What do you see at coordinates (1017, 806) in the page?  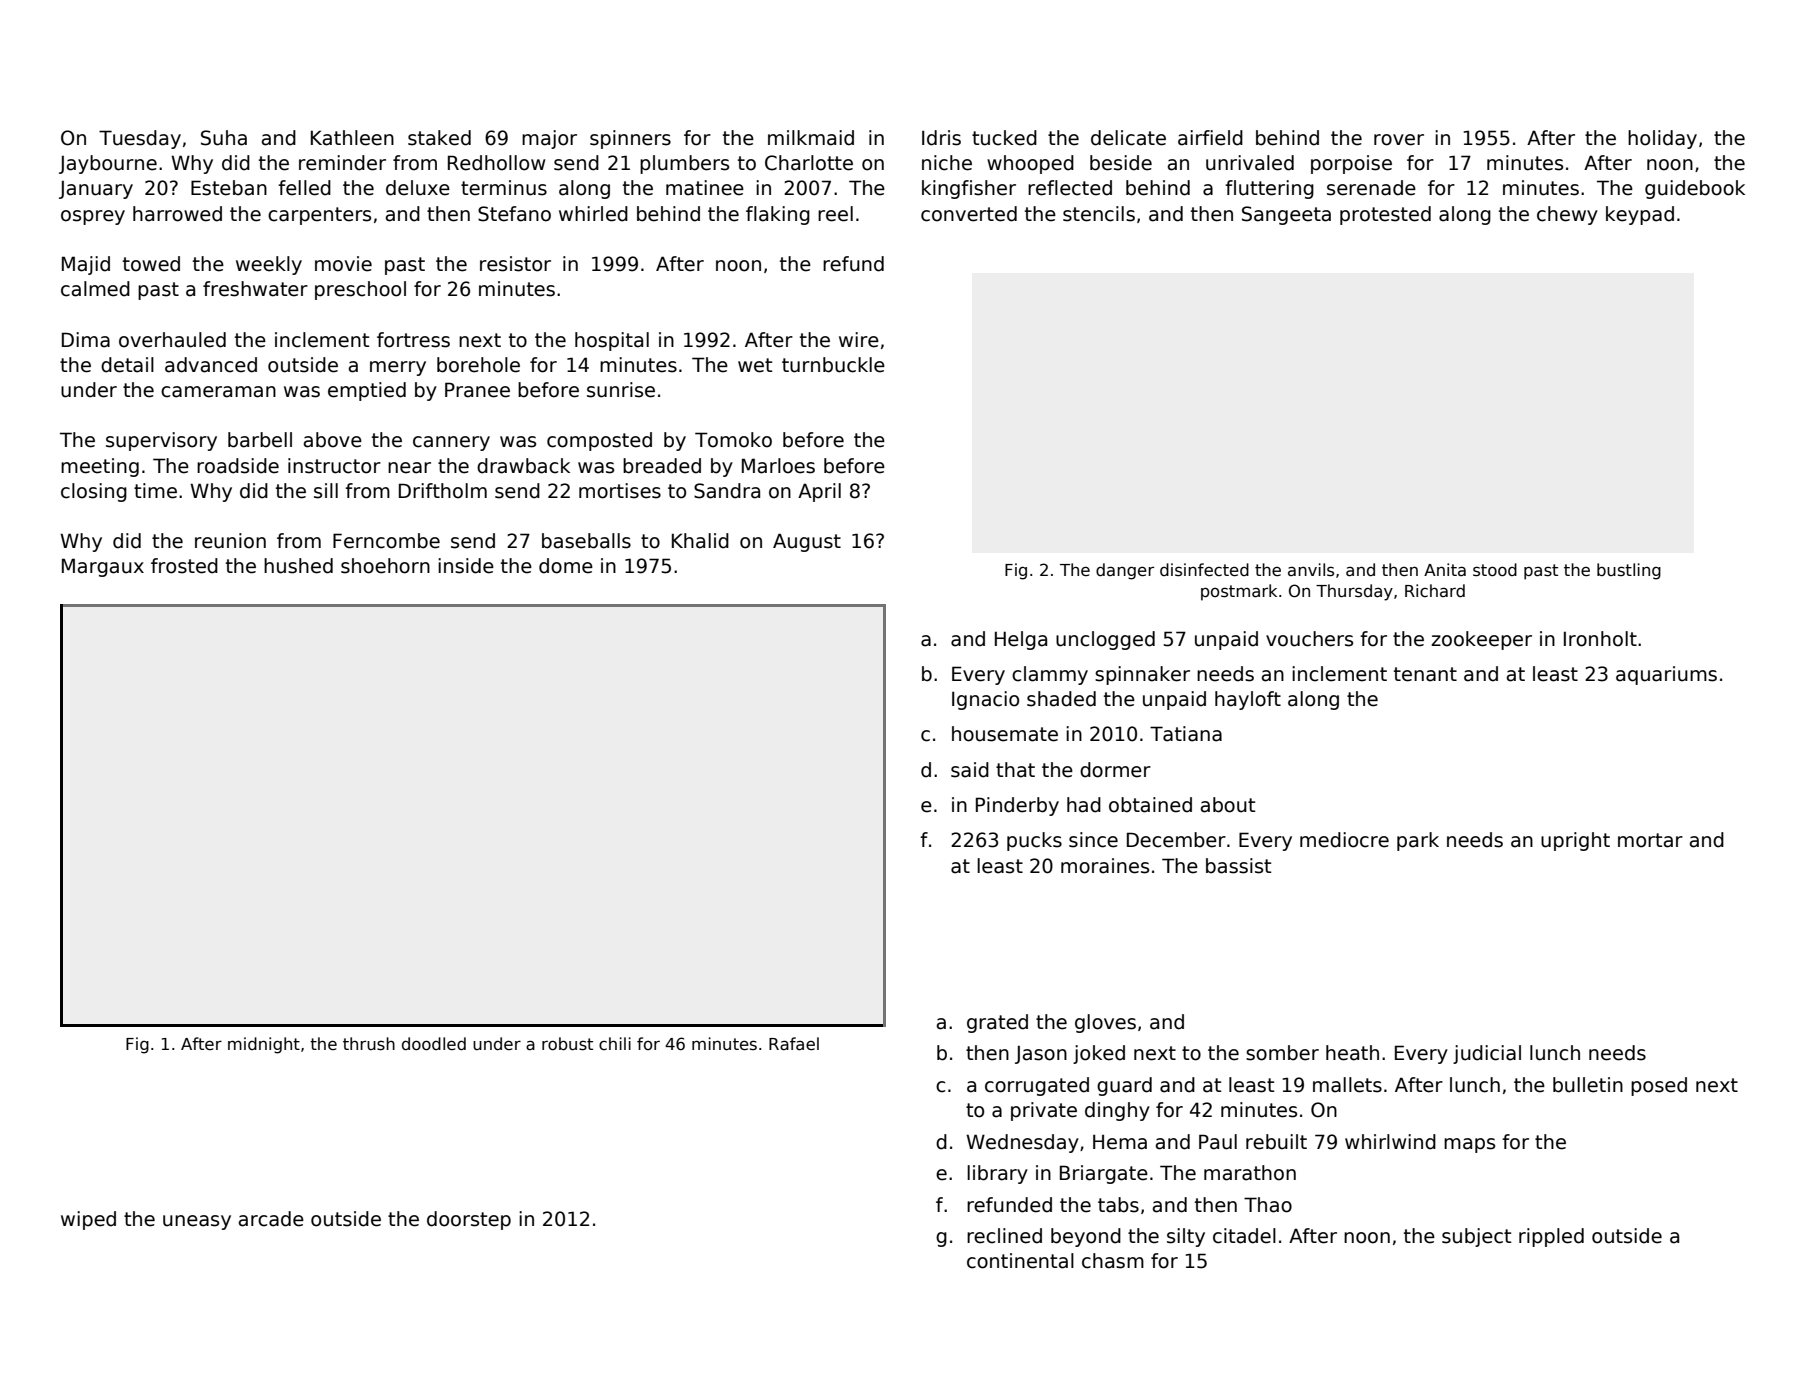 I see `Pinderby` at bounding box center [1017, 806].
